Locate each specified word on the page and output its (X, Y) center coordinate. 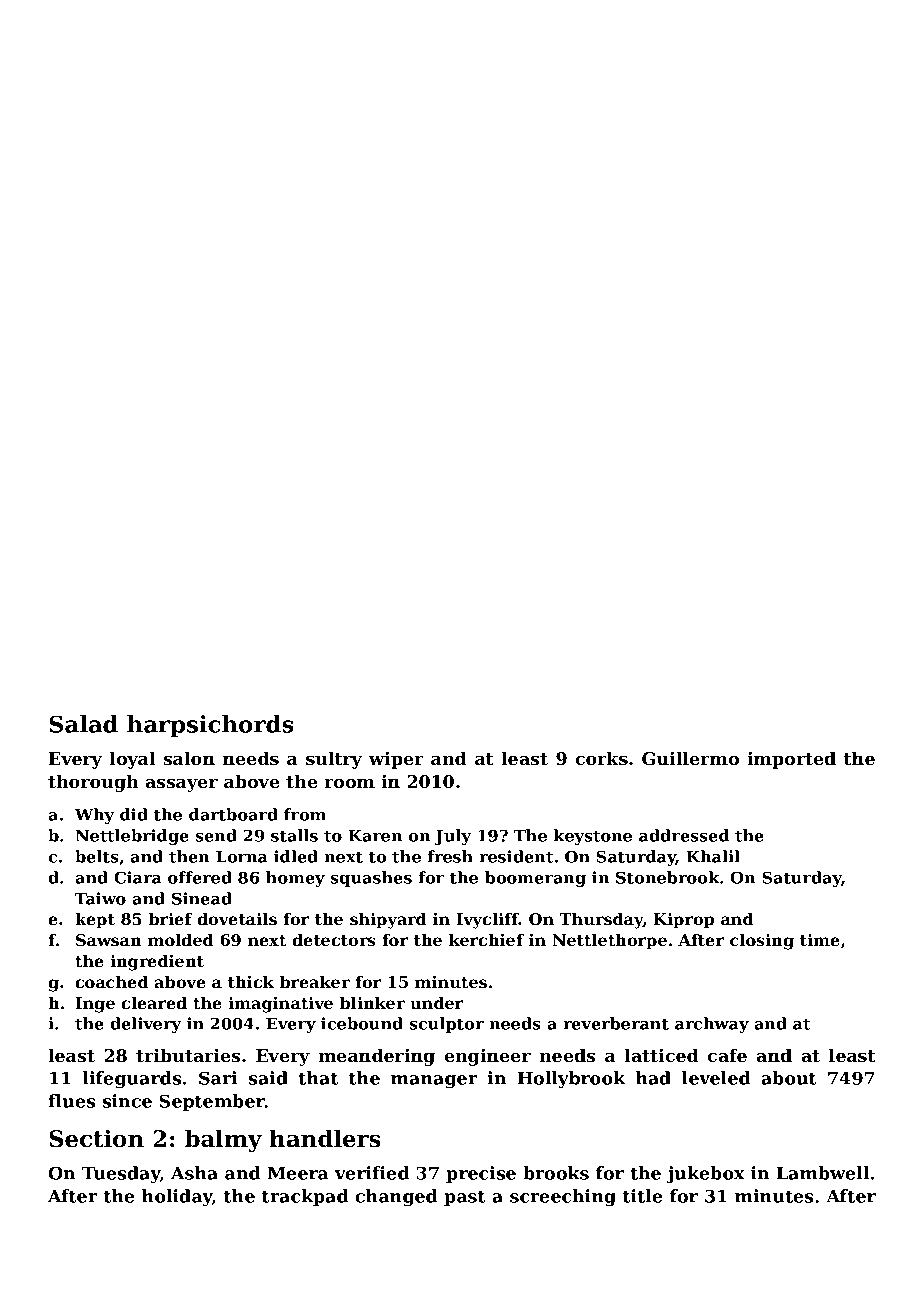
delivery (145, 1025)
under (436, 1003)
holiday (177, 1198)
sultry (334, 760)
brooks (556, 1173)
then (189, 856)
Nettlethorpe (609, 942)
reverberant (616, 1023)
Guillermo (690, 758)
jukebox (705, 1175)
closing (762, 942)
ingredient (157, 963)
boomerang (535, 879)
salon (189, 758)
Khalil (713, 856)
